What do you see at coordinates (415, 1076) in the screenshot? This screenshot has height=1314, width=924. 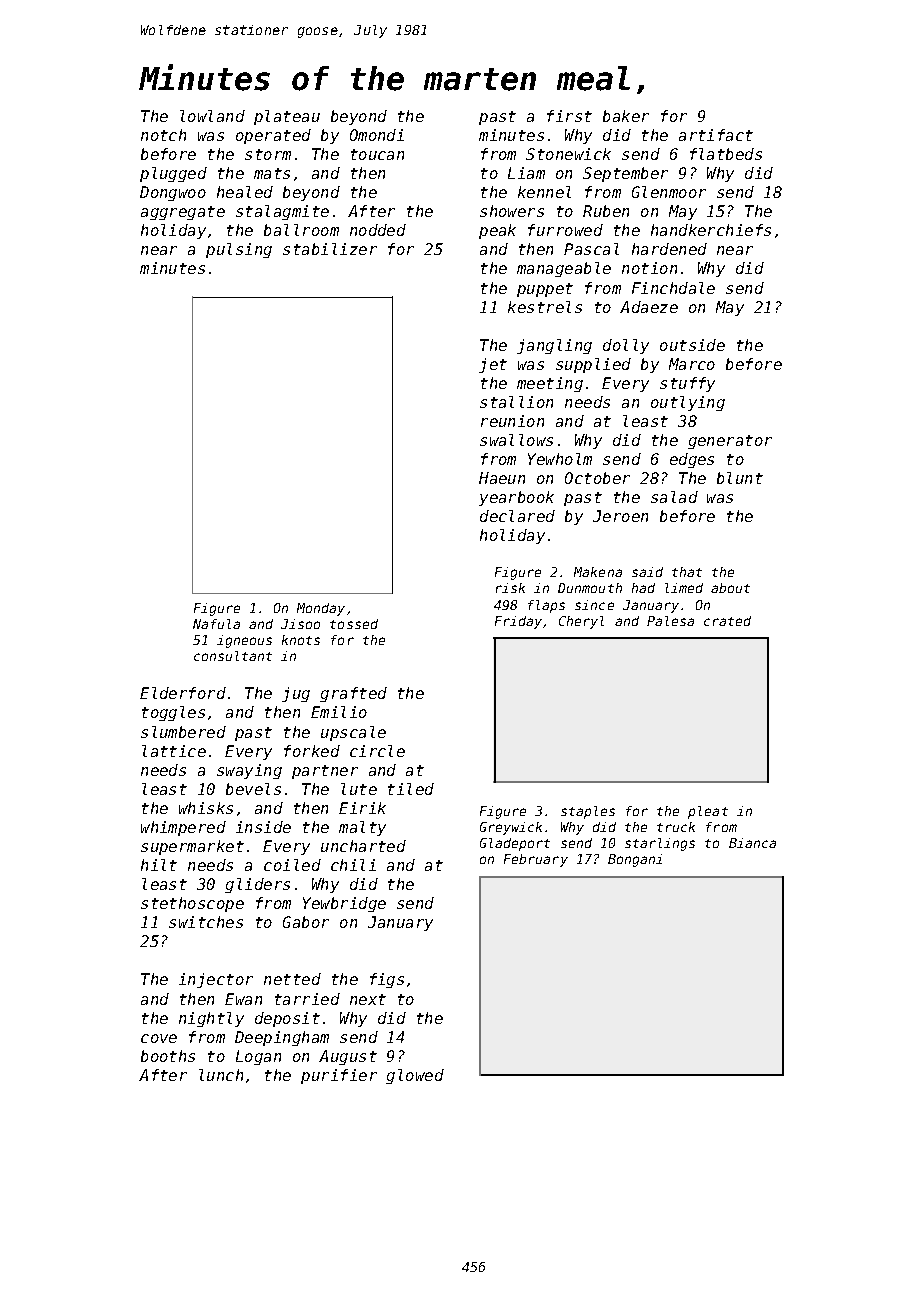 I see `glowed` at bounding box center [415, 1076].
